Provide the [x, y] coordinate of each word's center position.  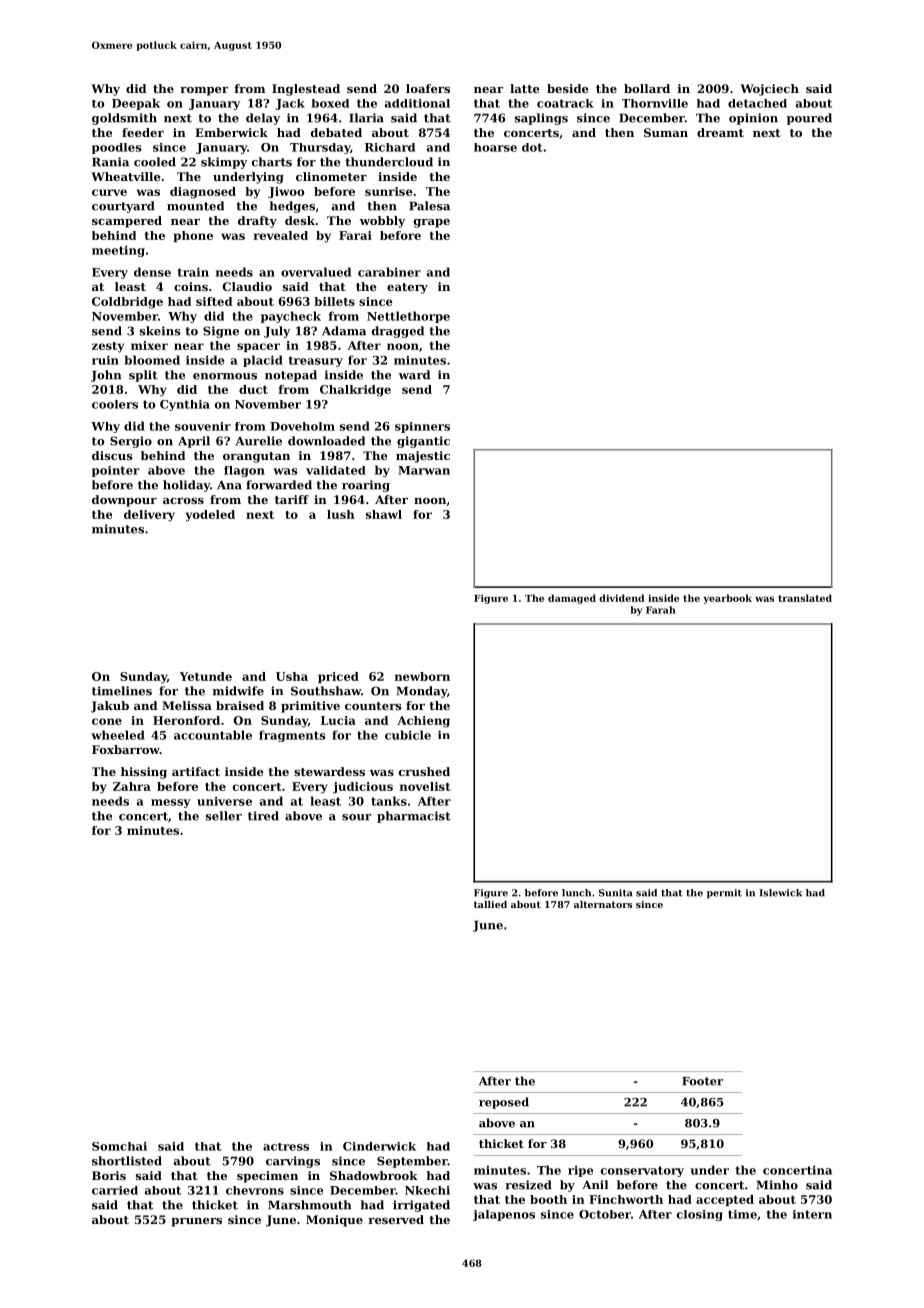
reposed [504, 1103]
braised [240, 705]
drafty [257, 222]
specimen [267, 1177]
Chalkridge [355, 391]
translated [805, 598]
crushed [424, 771]
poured [809, 119]
